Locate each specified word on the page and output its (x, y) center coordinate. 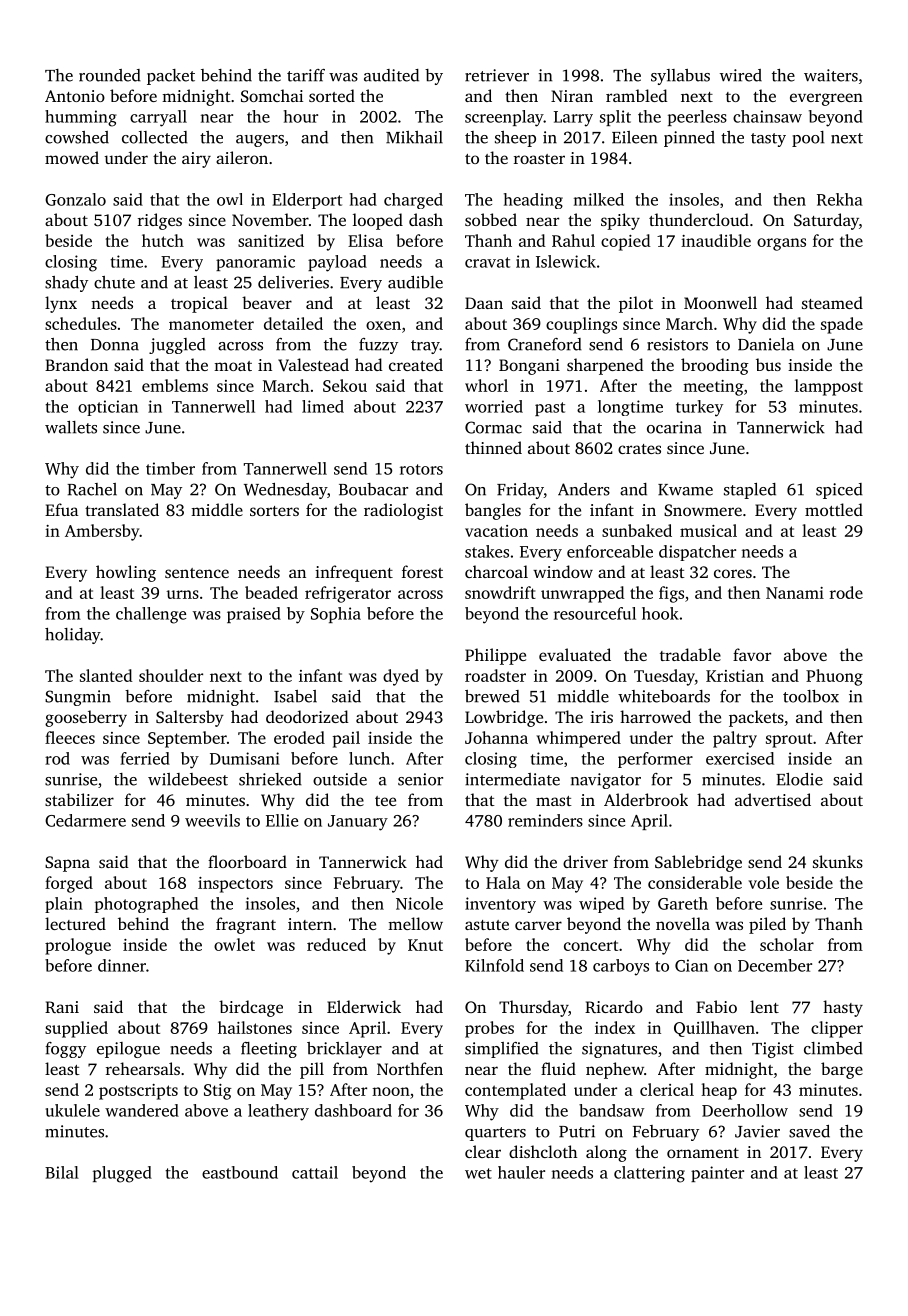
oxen (383, 325)
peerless (697, 118)
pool (808, 139)
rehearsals (143, 1068)
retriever (497, 75)
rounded (110, 75)
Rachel (92, 489)
